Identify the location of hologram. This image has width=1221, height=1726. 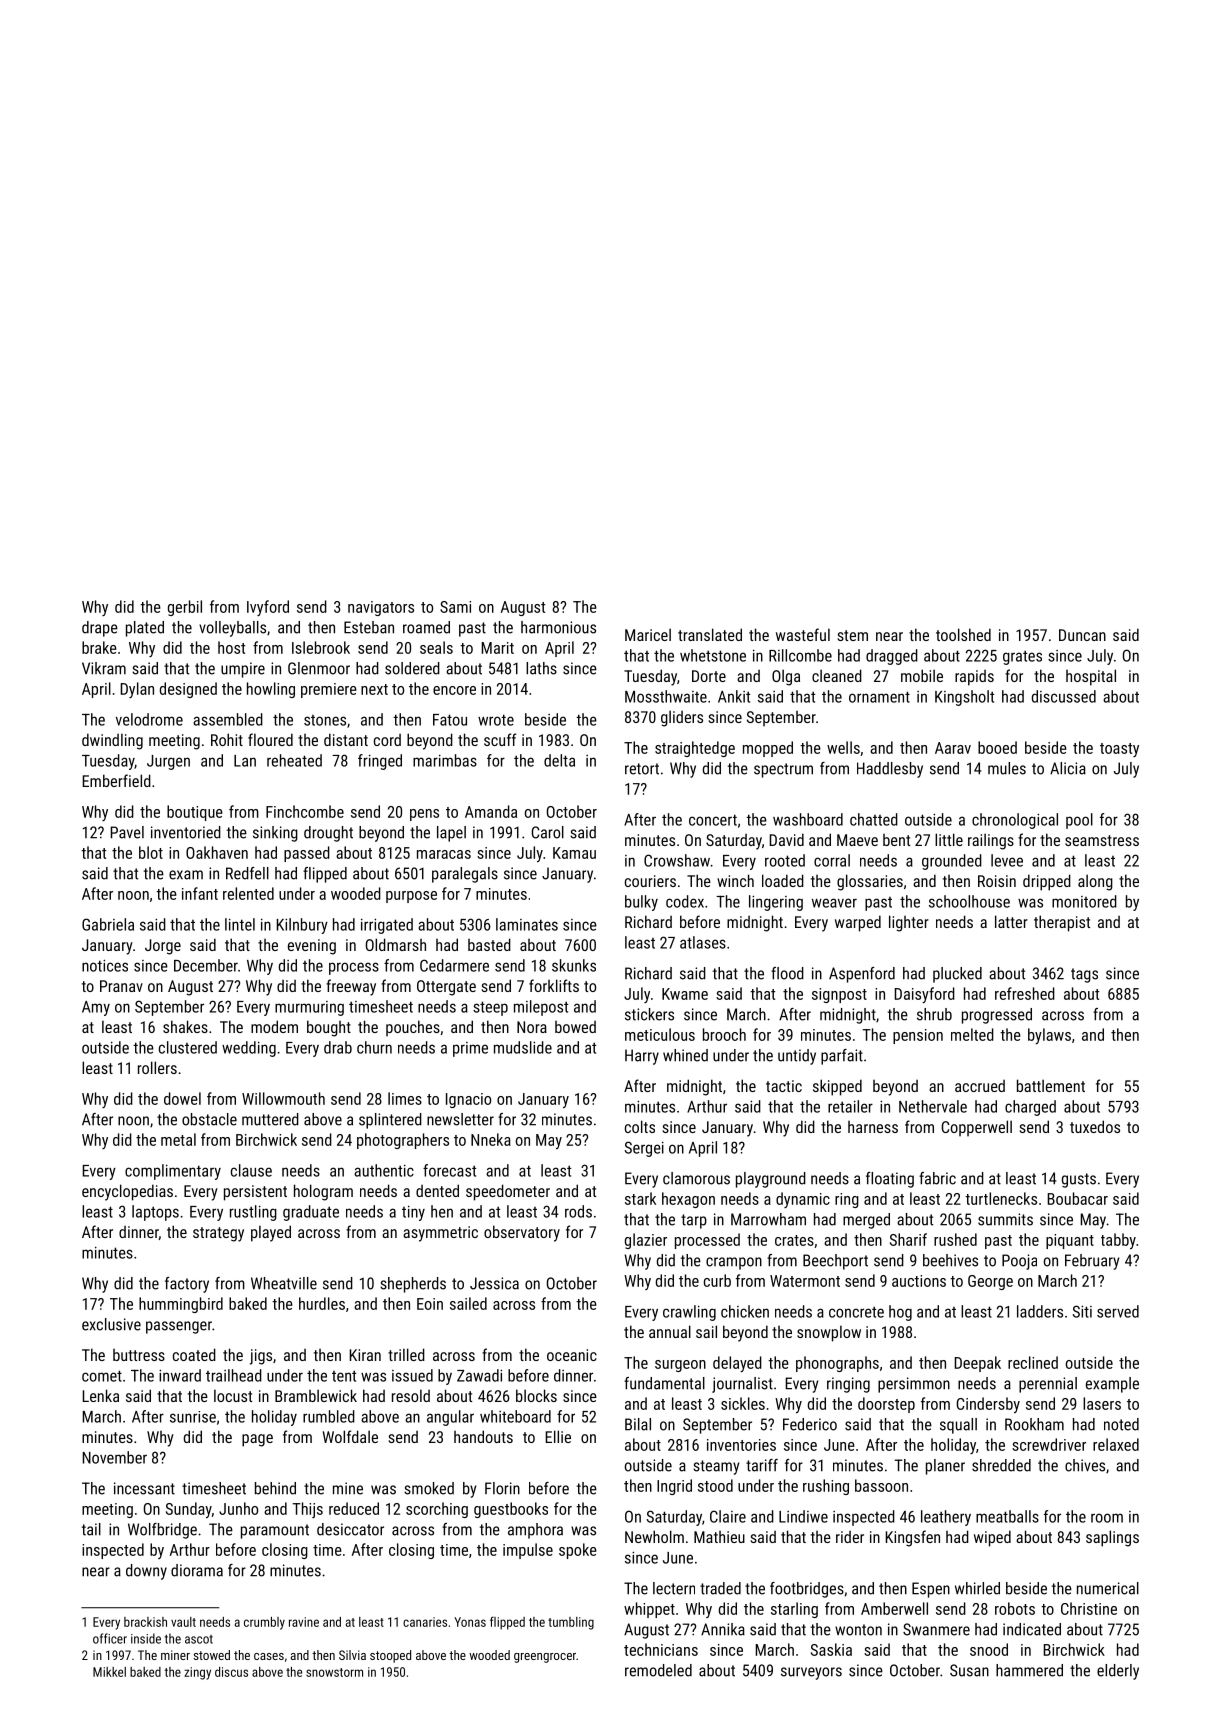
(323, 1192).
